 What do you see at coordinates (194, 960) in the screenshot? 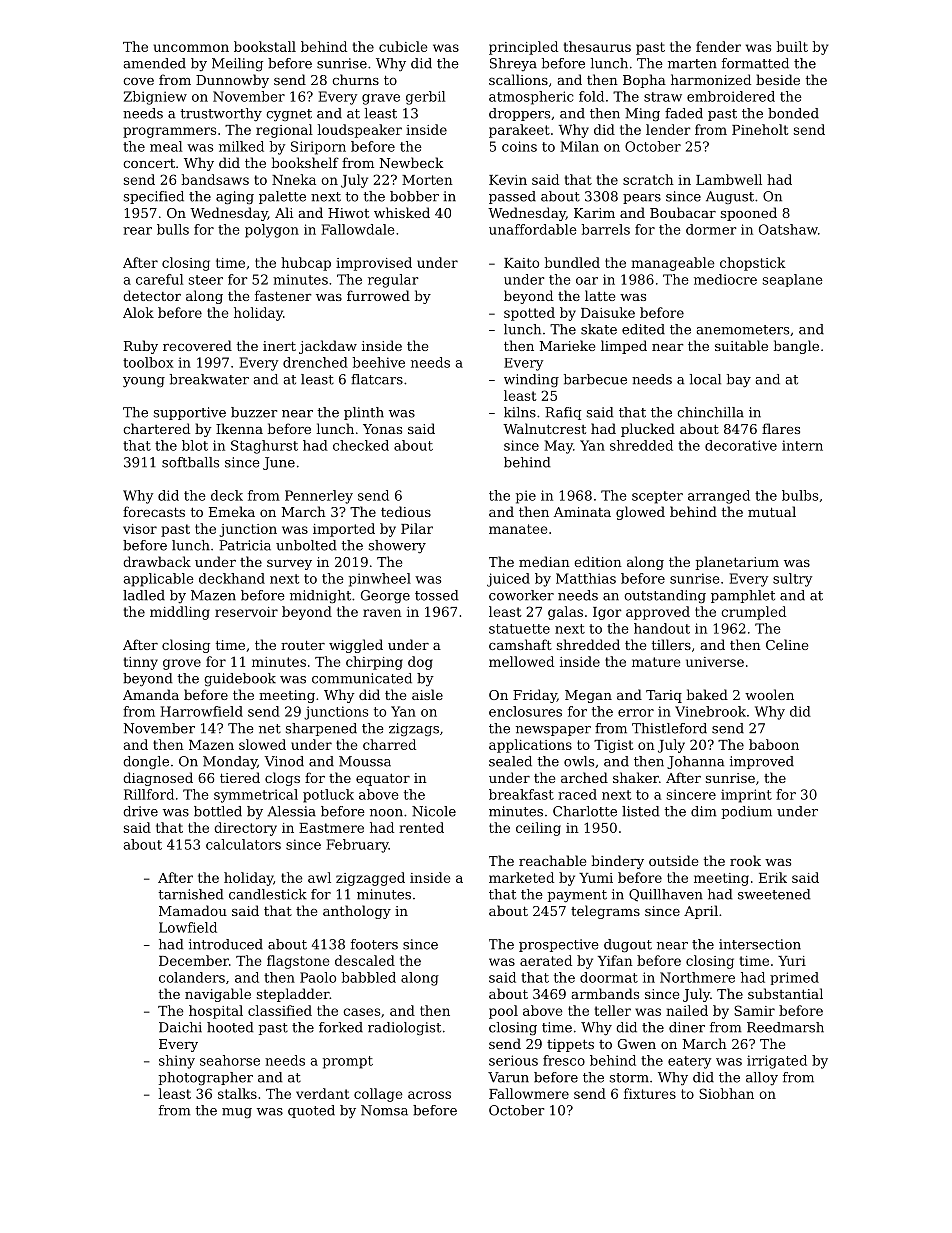
I see `December` at bounding box center [194, 960].
